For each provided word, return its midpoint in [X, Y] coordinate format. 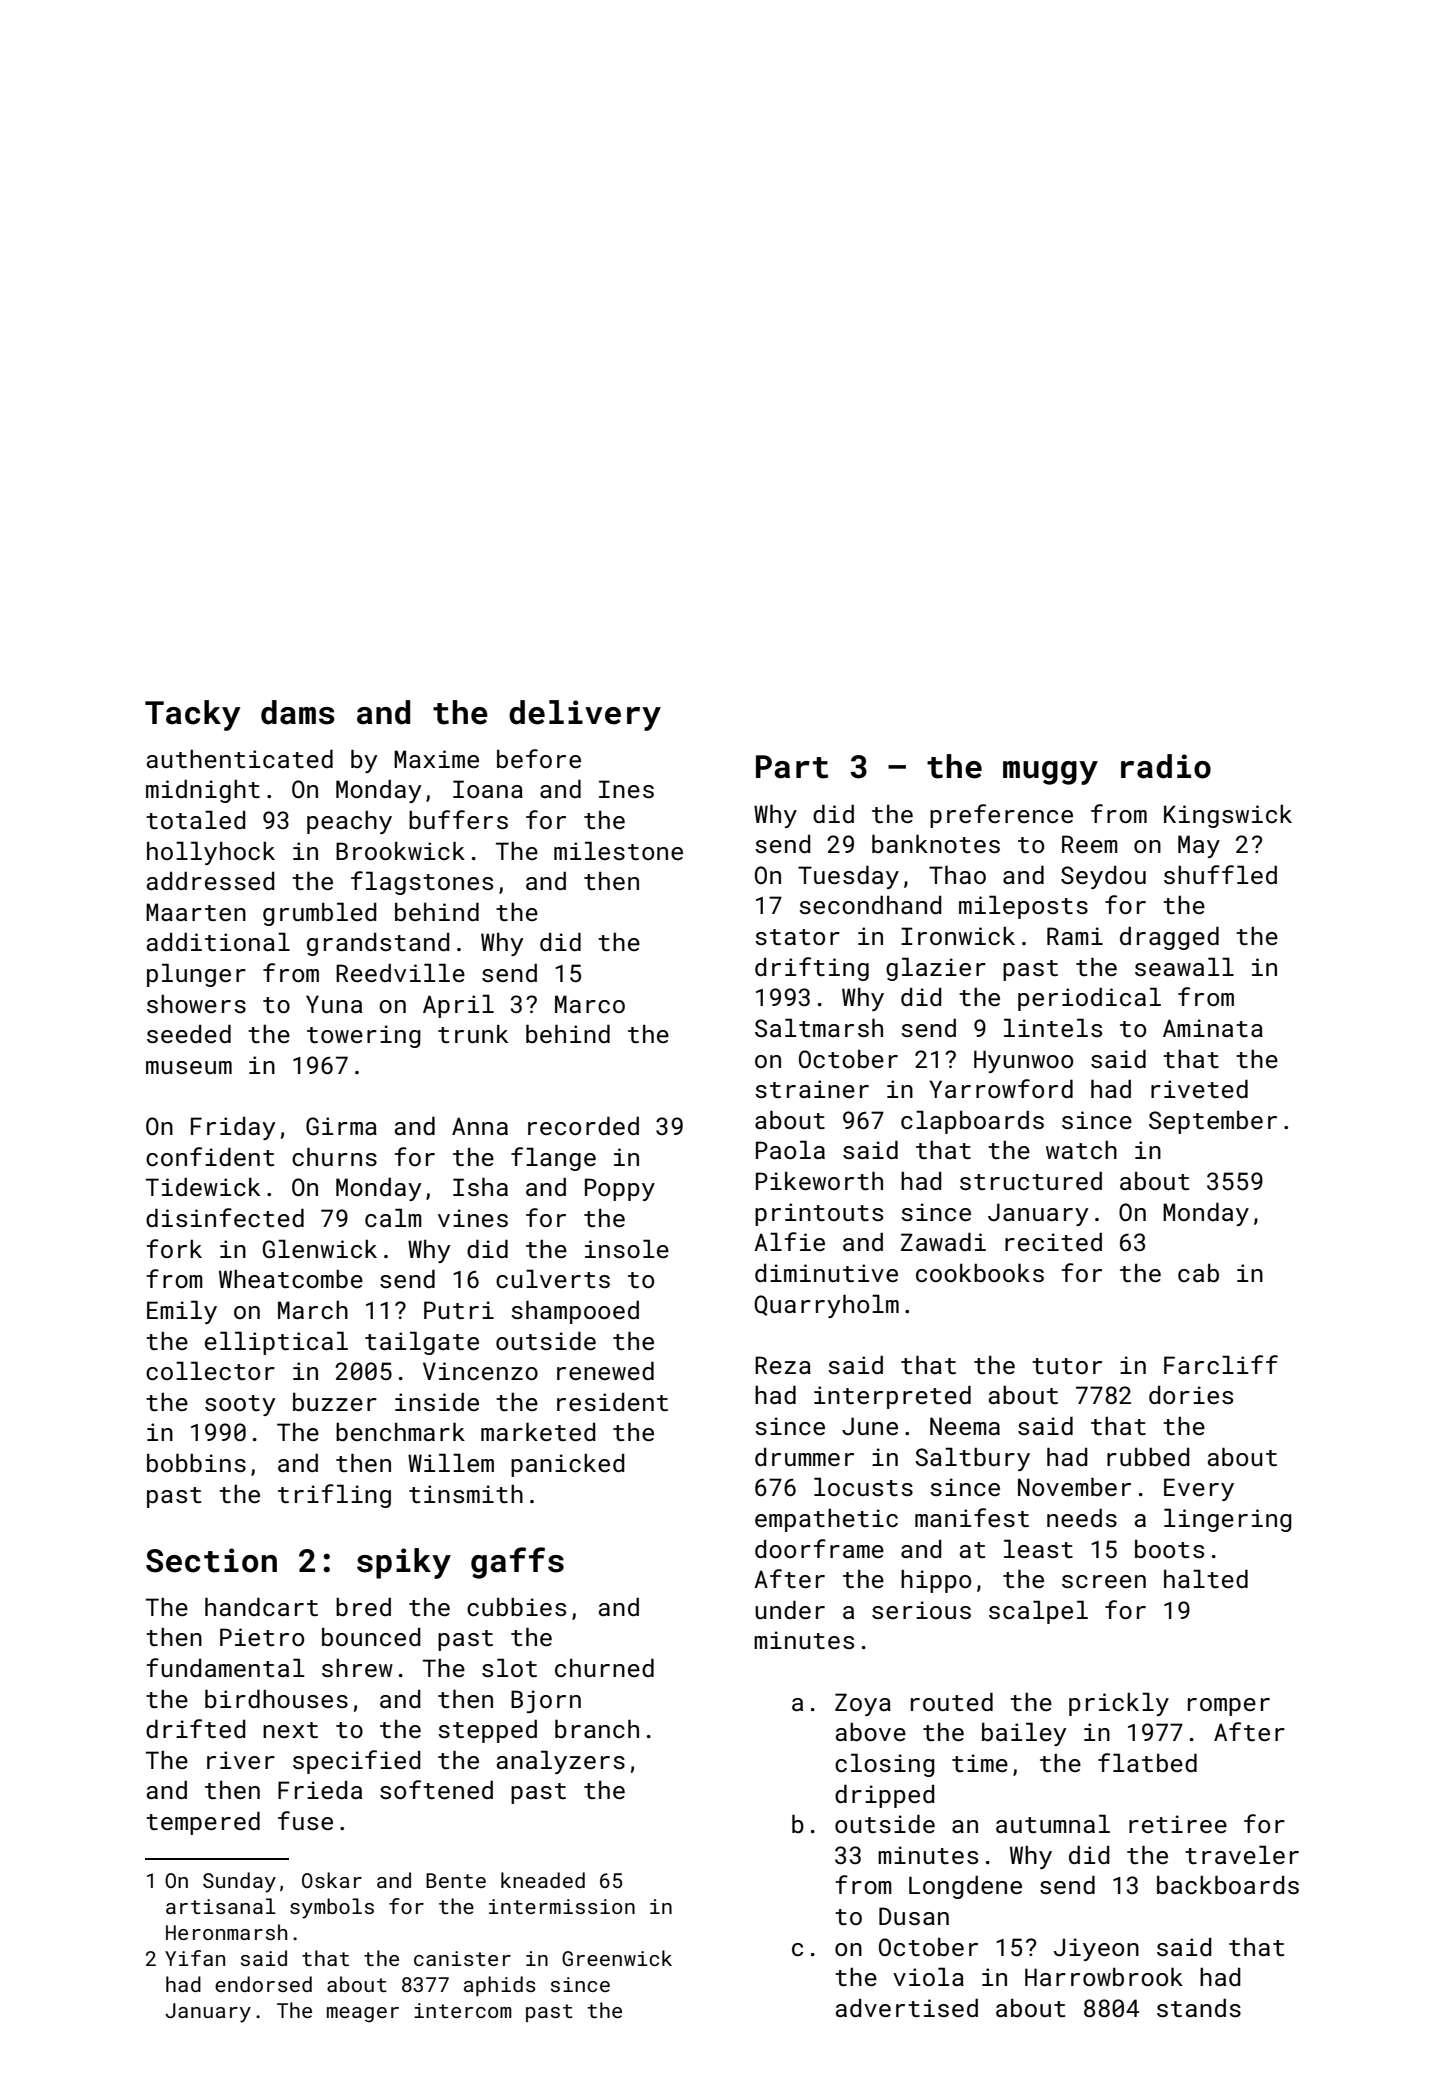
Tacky [193, 715]
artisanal [221, 1906]
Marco [590, 1004]
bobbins [196, 1462]
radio [1166, 766]
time [980, 1763]
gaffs [517, 1563]
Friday [233, 1128]
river [241, 1760]
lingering [1228, 1520]
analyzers [561, 1762]
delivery [585, 715]
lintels [1053, 1027]
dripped [885, 1796]
